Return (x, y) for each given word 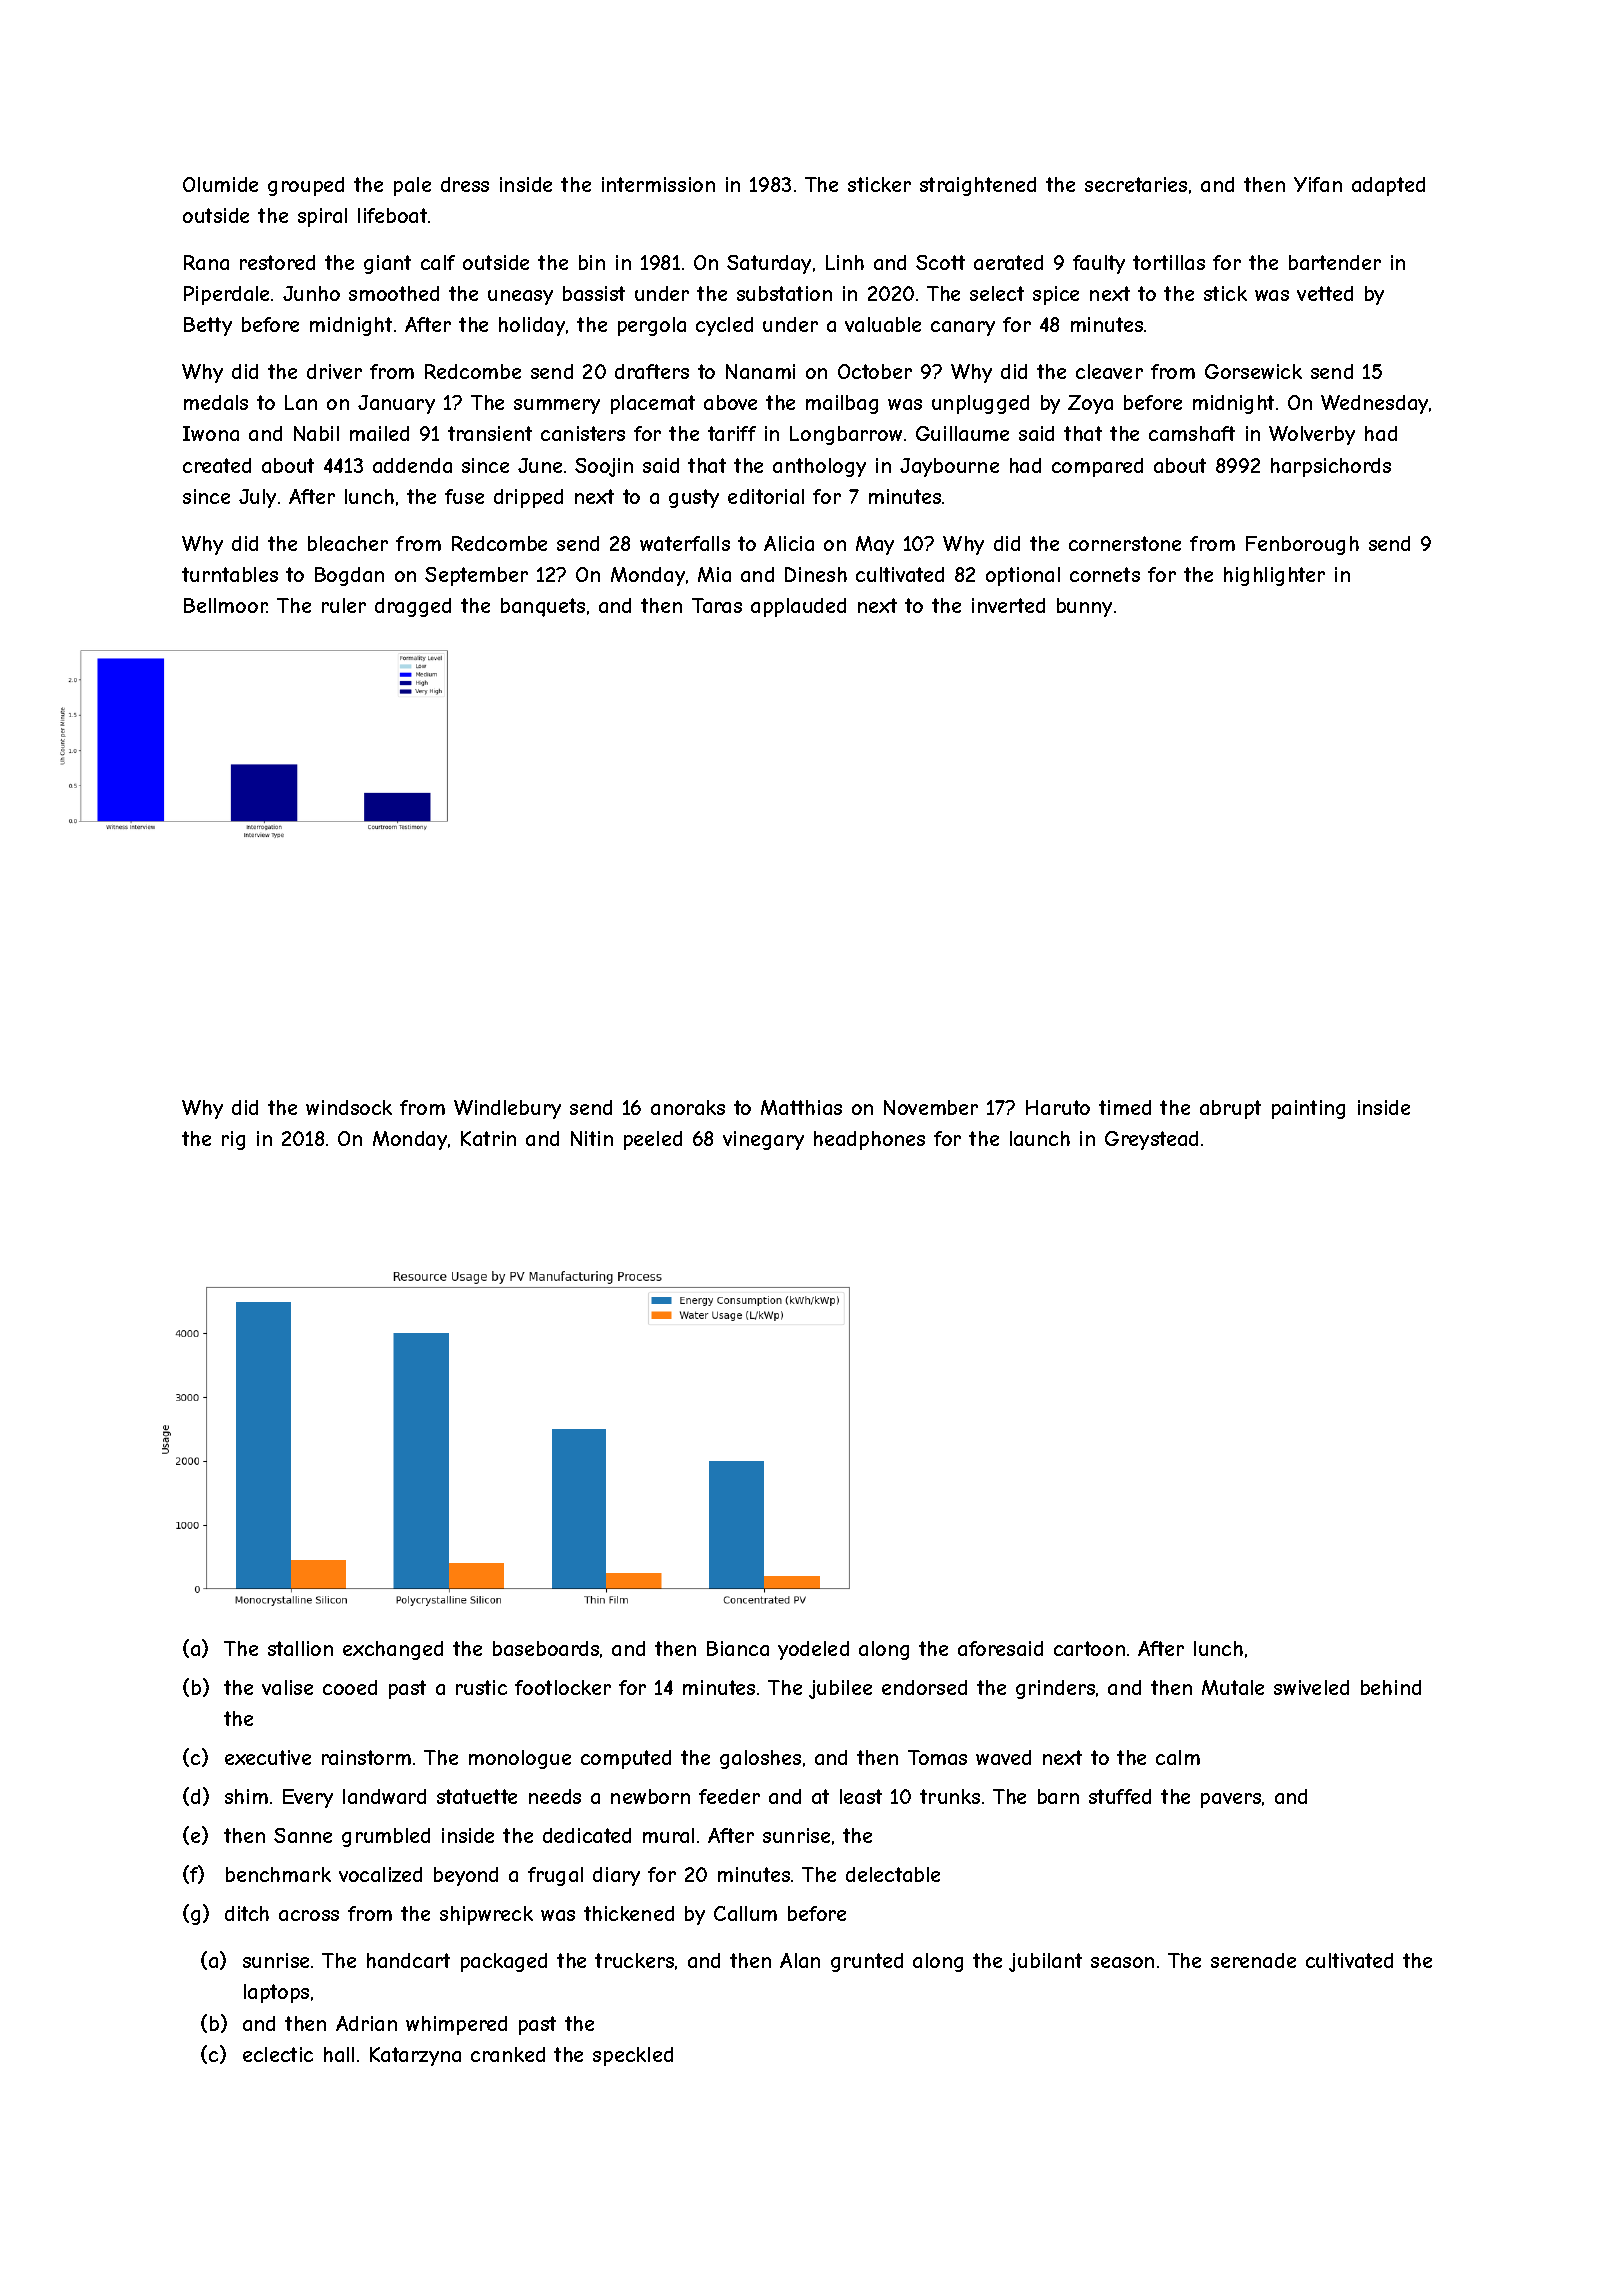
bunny (1084, 607)
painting (1308, 1109)
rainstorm (366, 1757)
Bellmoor (225, 605)
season (1122, 1962)
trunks (950, 1796)
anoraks (688, 1107)
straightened (978, 186)
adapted (1388, 186)
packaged (504, 1962)
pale (412, 186)
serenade (1253, 1960)
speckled (633, 2056)
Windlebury (507, 1109)
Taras (717, 605)
